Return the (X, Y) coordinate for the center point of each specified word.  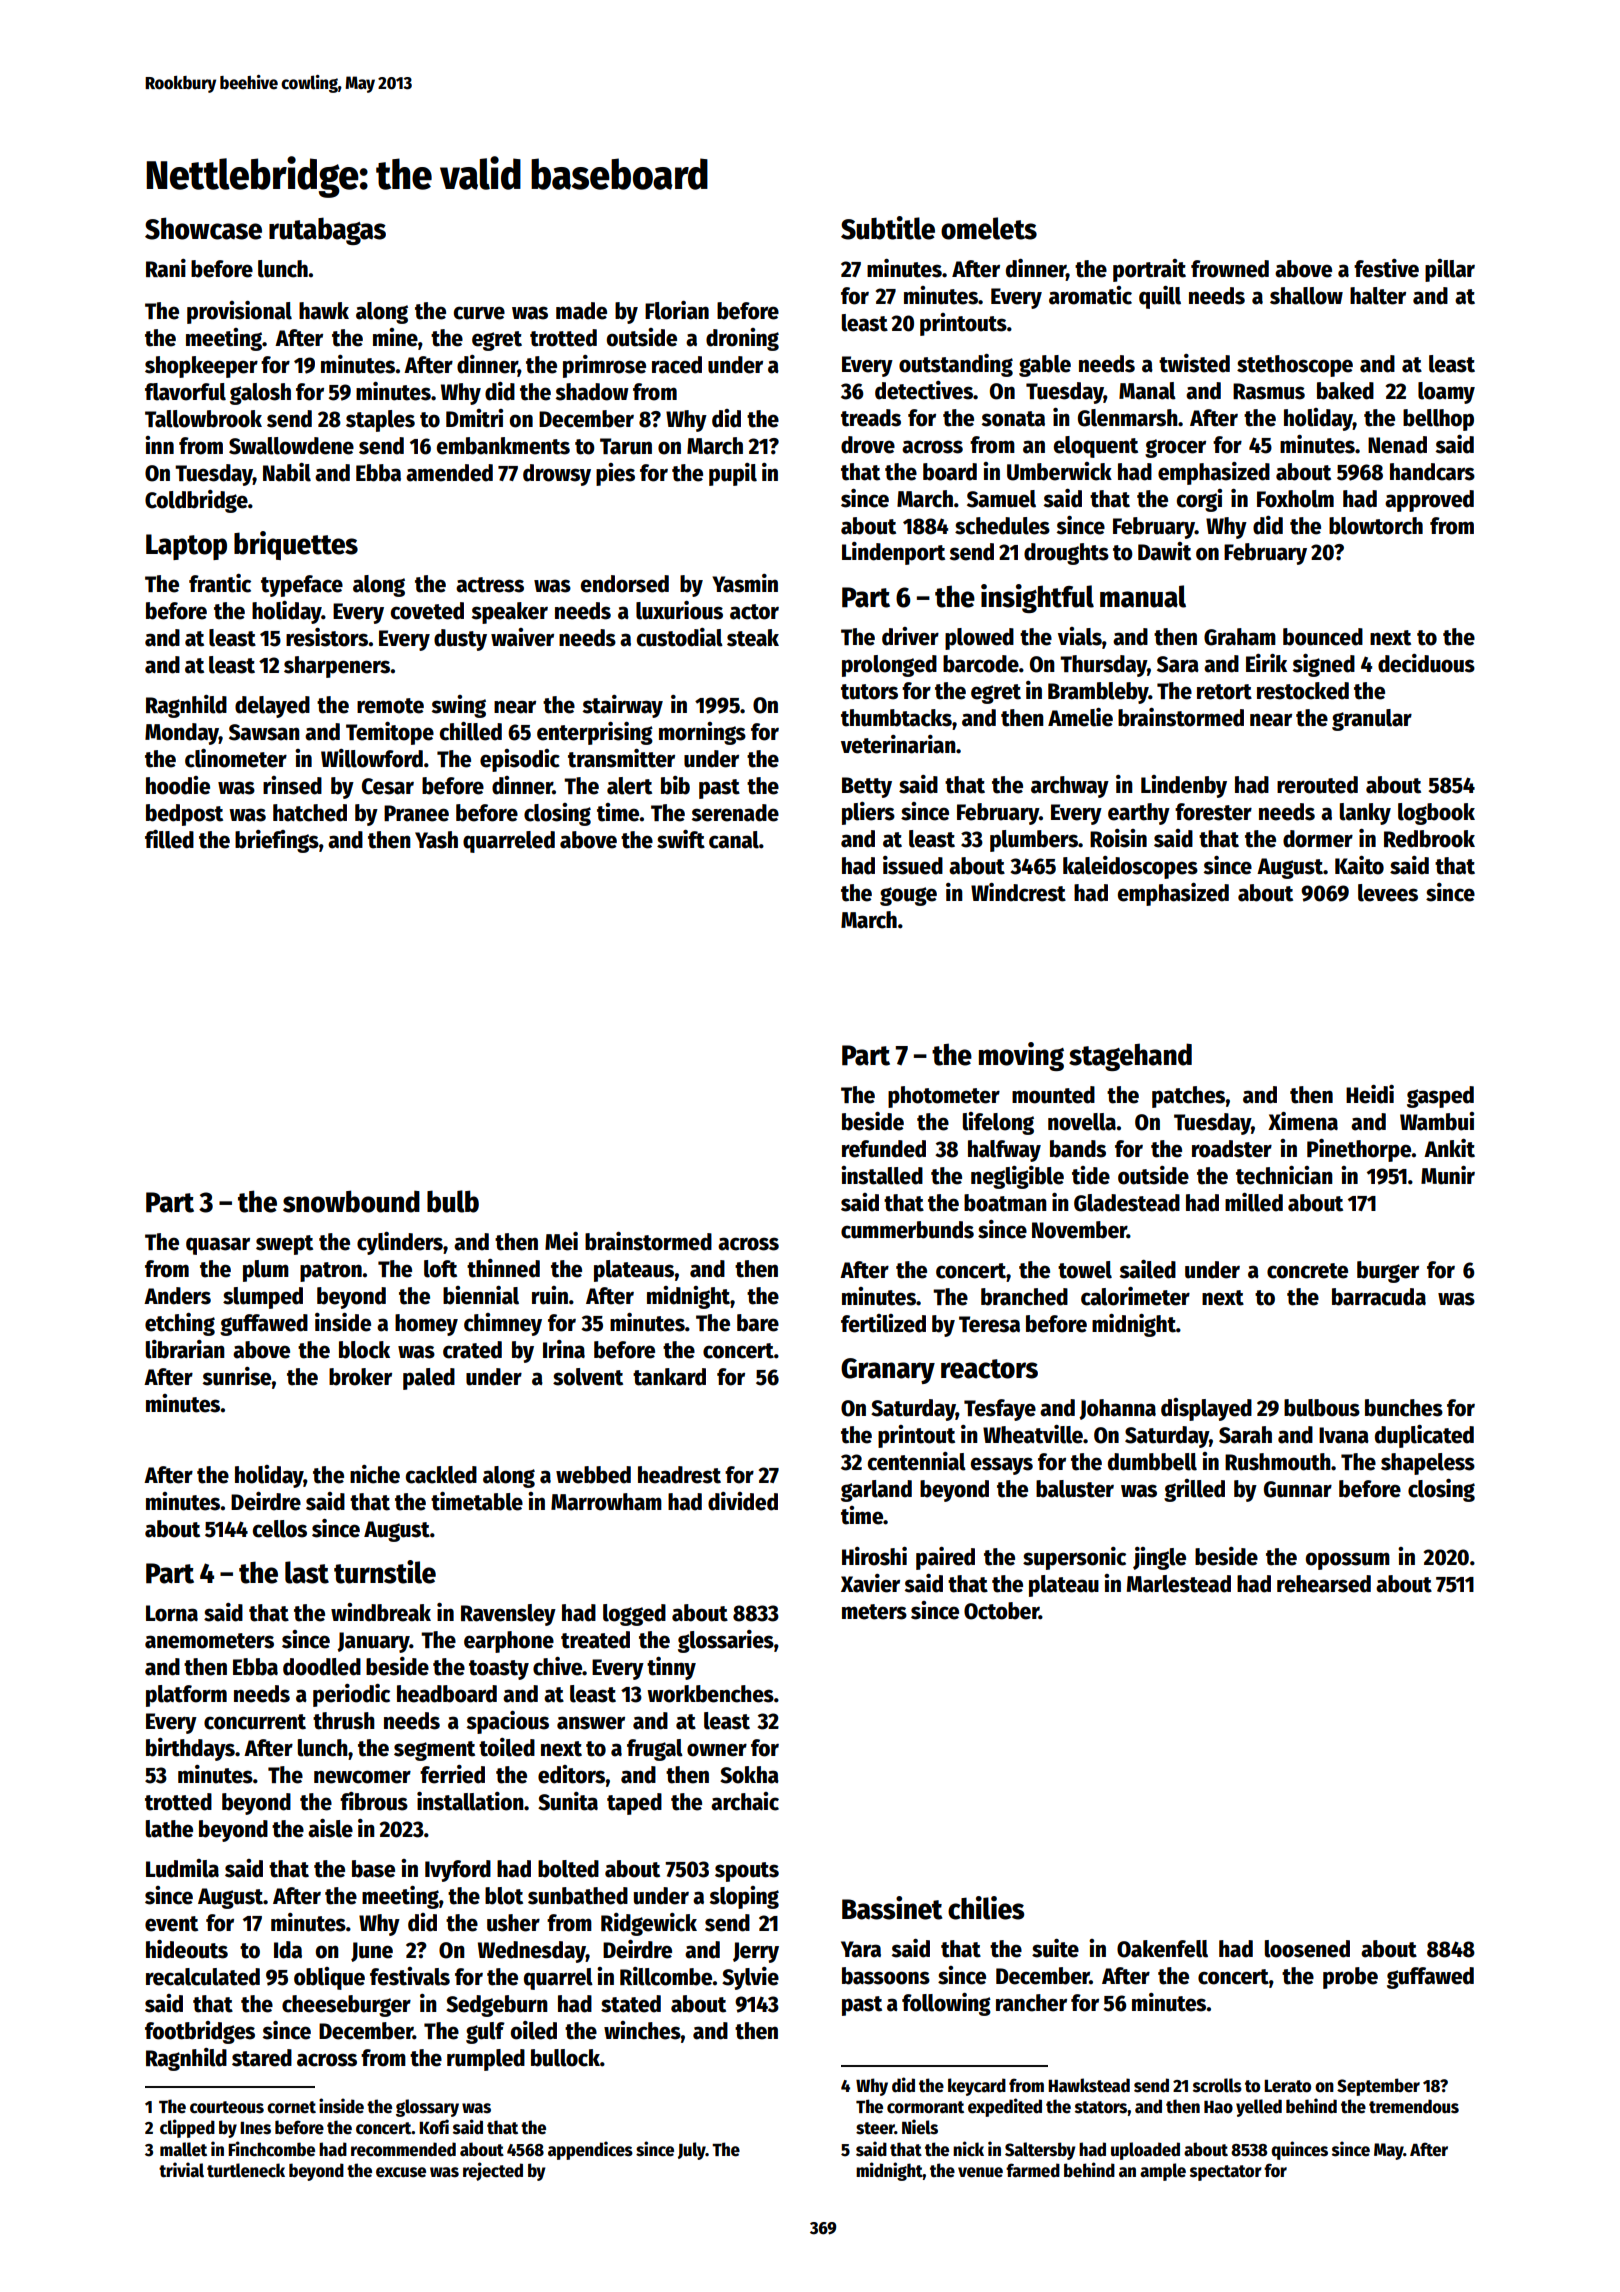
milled (1254, 1202)
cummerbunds (907, 1230)
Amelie (1080, 717)
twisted (1194, 363)
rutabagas (327, 231)
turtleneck (246, 2170)
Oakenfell (1162, 1949)
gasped (1440, 1097)
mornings (702, 733)
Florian (677, 310)
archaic (745, 1801)
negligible (1017, 1177)
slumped (263, 1298)
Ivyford (458, 1871)
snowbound (351, 1201)
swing (458, 706)
